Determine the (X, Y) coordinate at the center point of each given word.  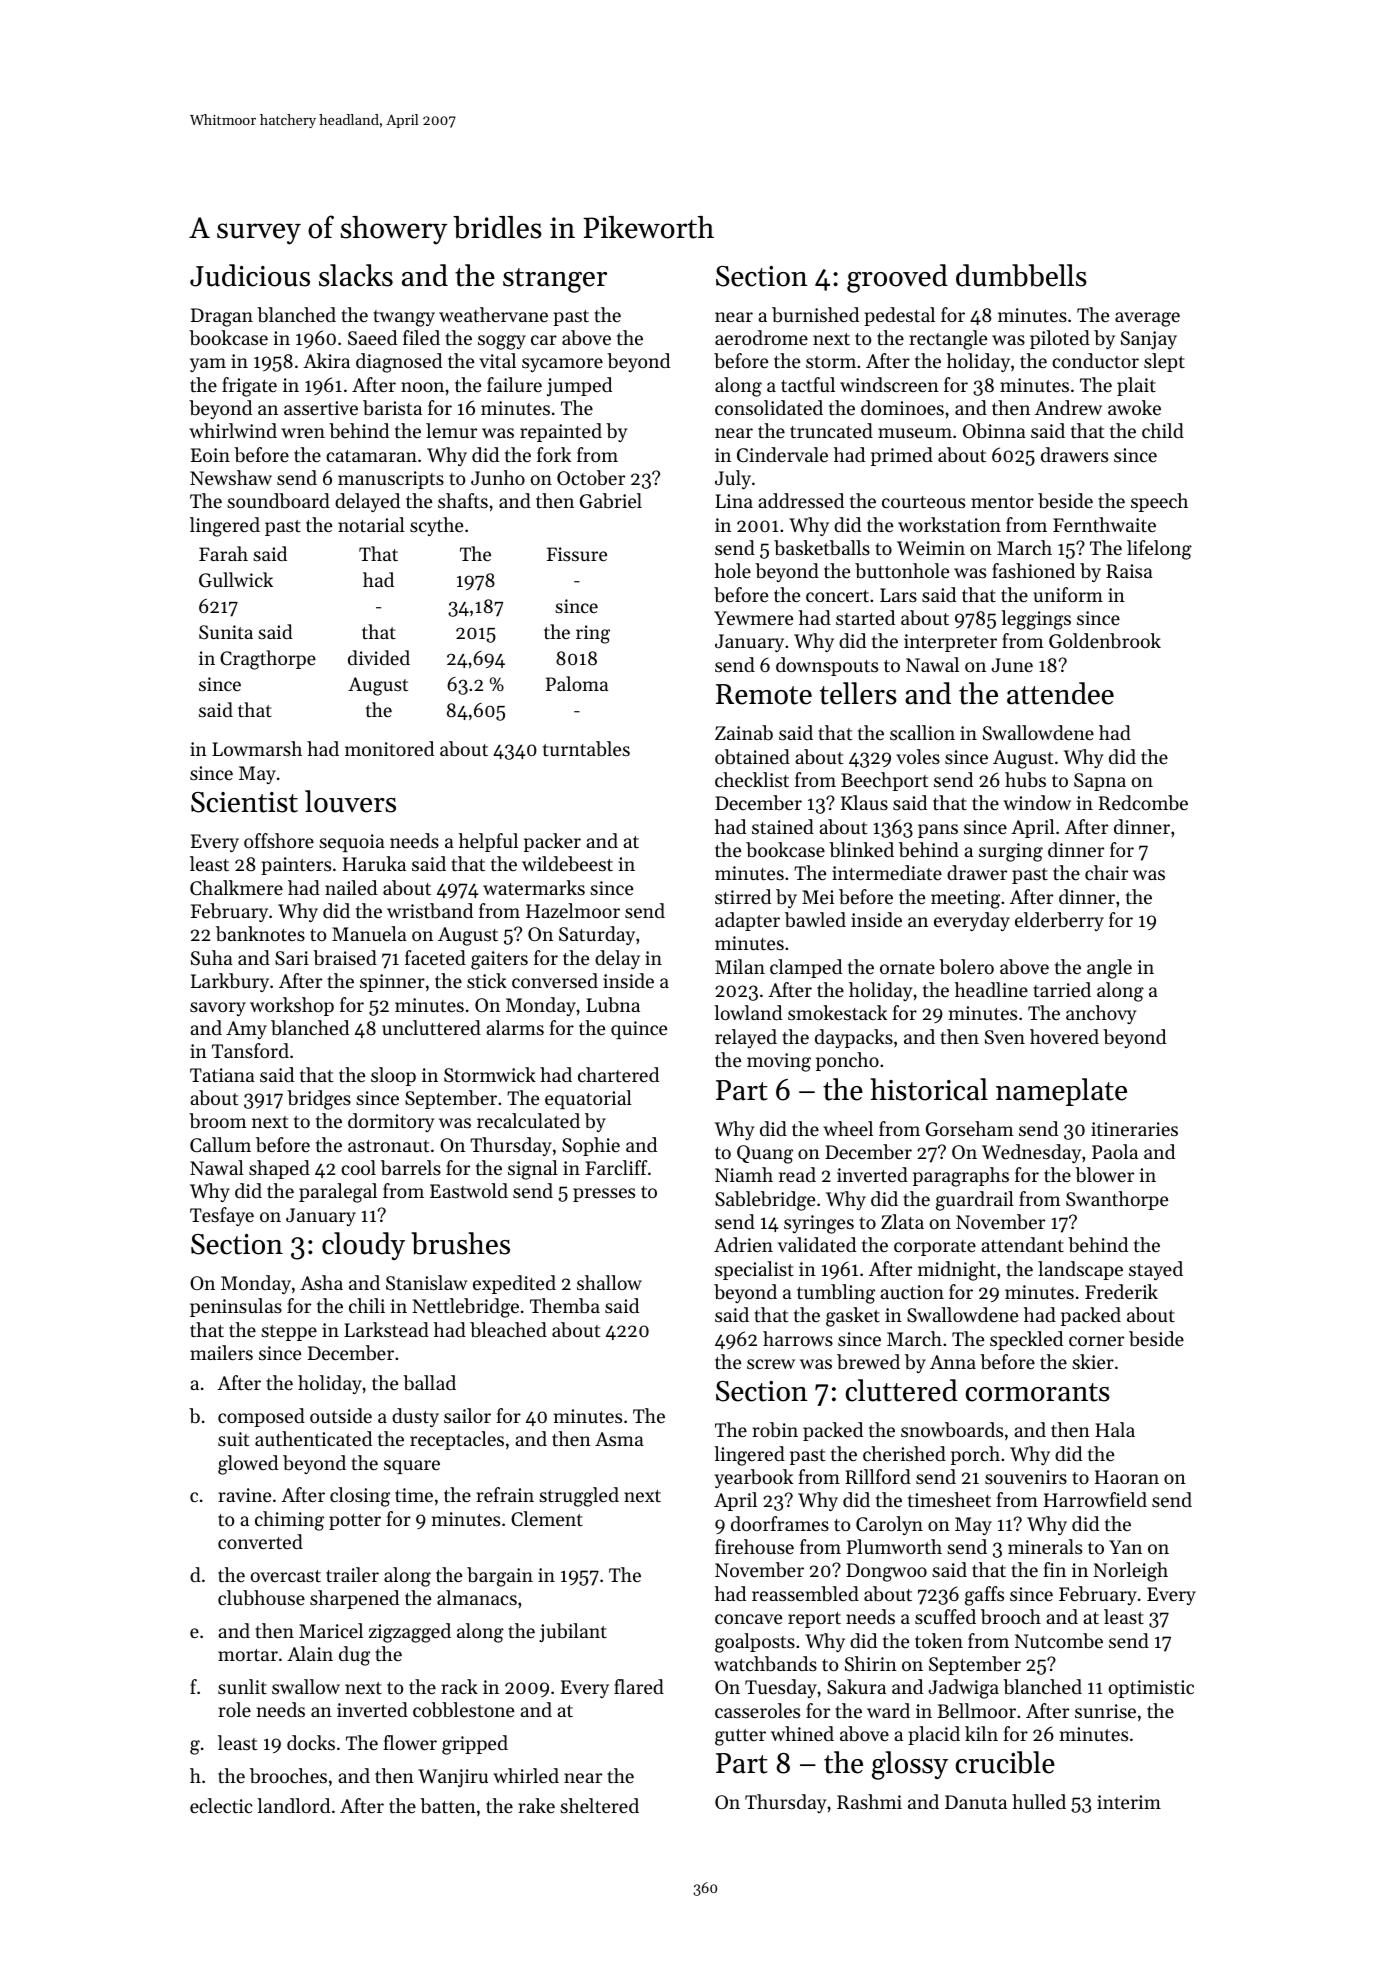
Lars (898, 595)
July (733, 479)
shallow (609, 1282)
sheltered (599, 1805)
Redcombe (1143, 802)
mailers (221, 1352)
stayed (1156, 1270)
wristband (430, 911)
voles (918, 756)
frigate (249, 387)
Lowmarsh (257, 748)
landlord (293, 1805)
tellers (858, 693)
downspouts (827, 666)
